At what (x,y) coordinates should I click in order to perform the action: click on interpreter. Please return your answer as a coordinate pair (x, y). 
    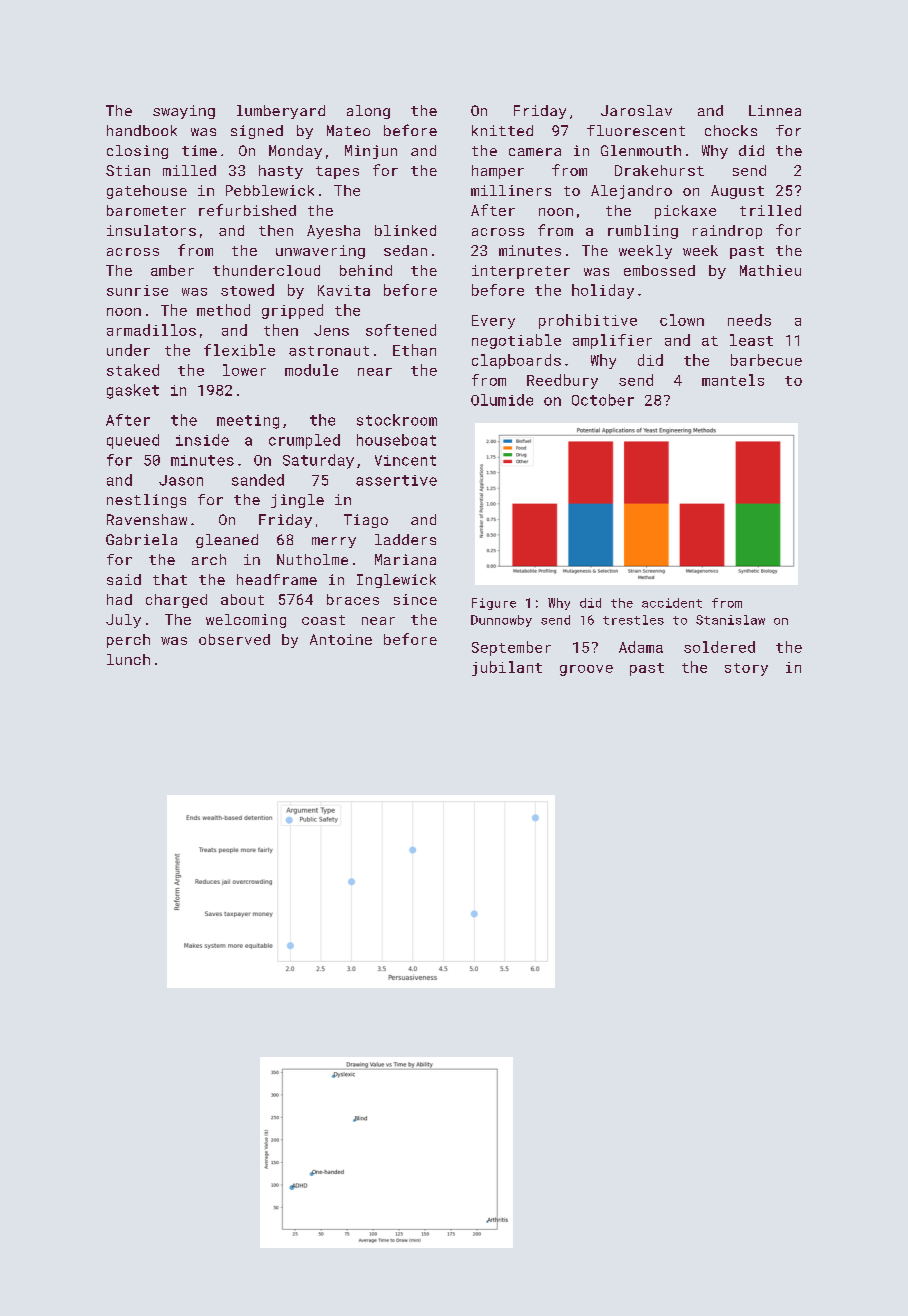
    Looking at the image, I should click on (521, 272).
